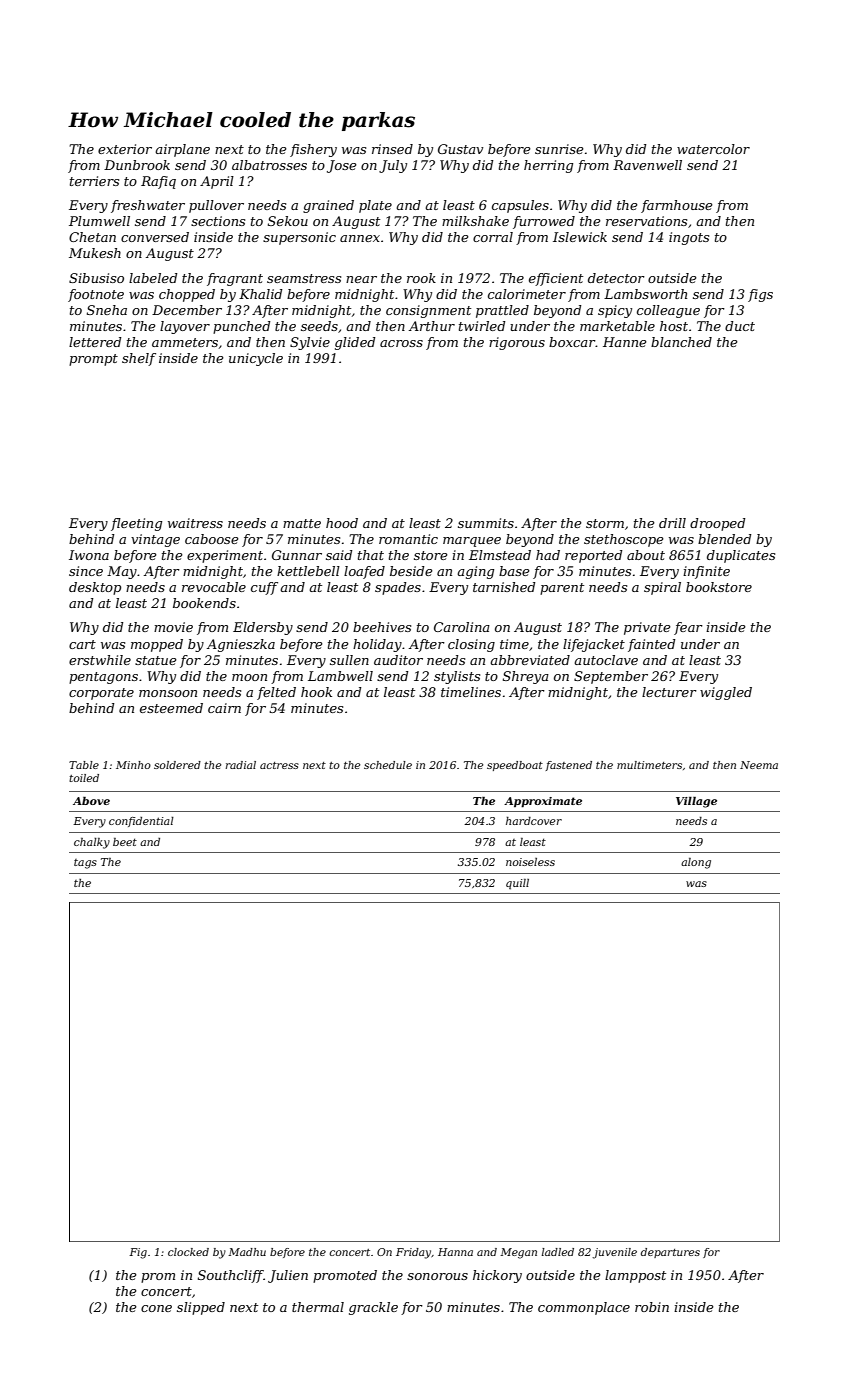 The height and width of the image is (1400, 849). Describe the element at coordinates (182, 150) in the image. I see `airplane` at that location.
